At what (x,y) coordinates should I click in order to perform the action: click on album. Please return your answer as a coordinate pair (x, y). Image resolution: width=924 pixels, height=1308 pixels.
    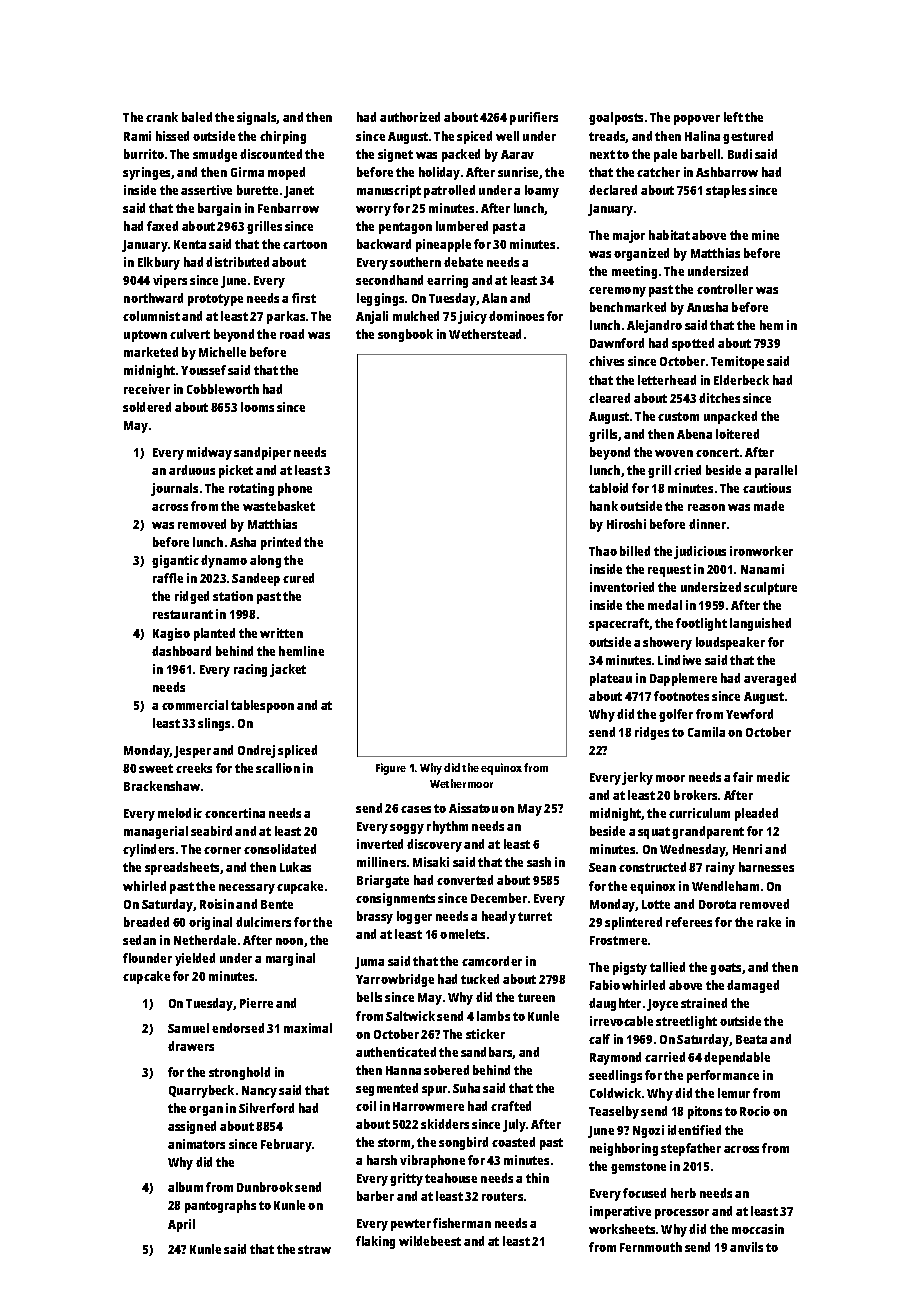
    Looking at the image, I should click on (185, 1187).
